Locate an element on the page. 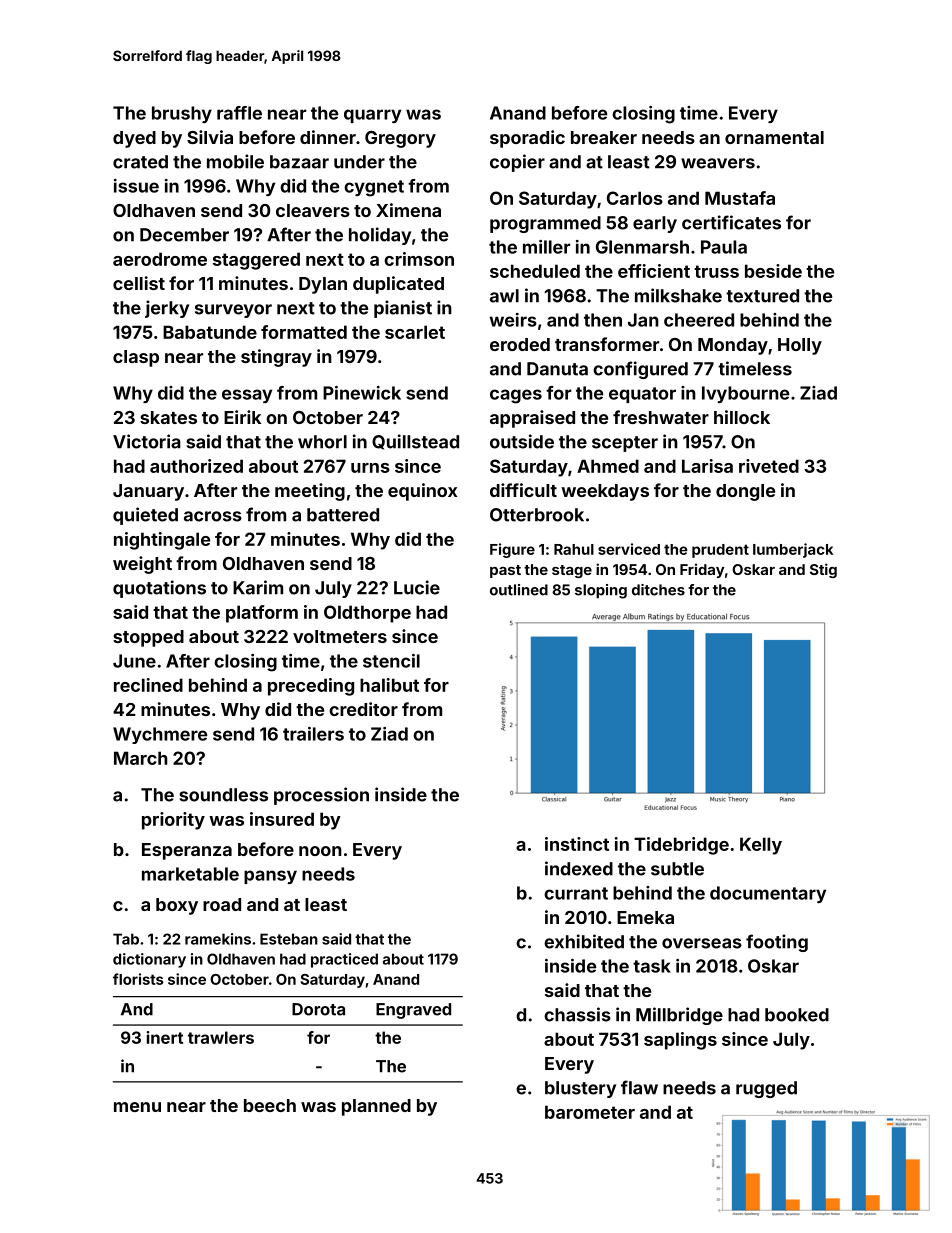  quarry is located at coordinates (372, 116).
